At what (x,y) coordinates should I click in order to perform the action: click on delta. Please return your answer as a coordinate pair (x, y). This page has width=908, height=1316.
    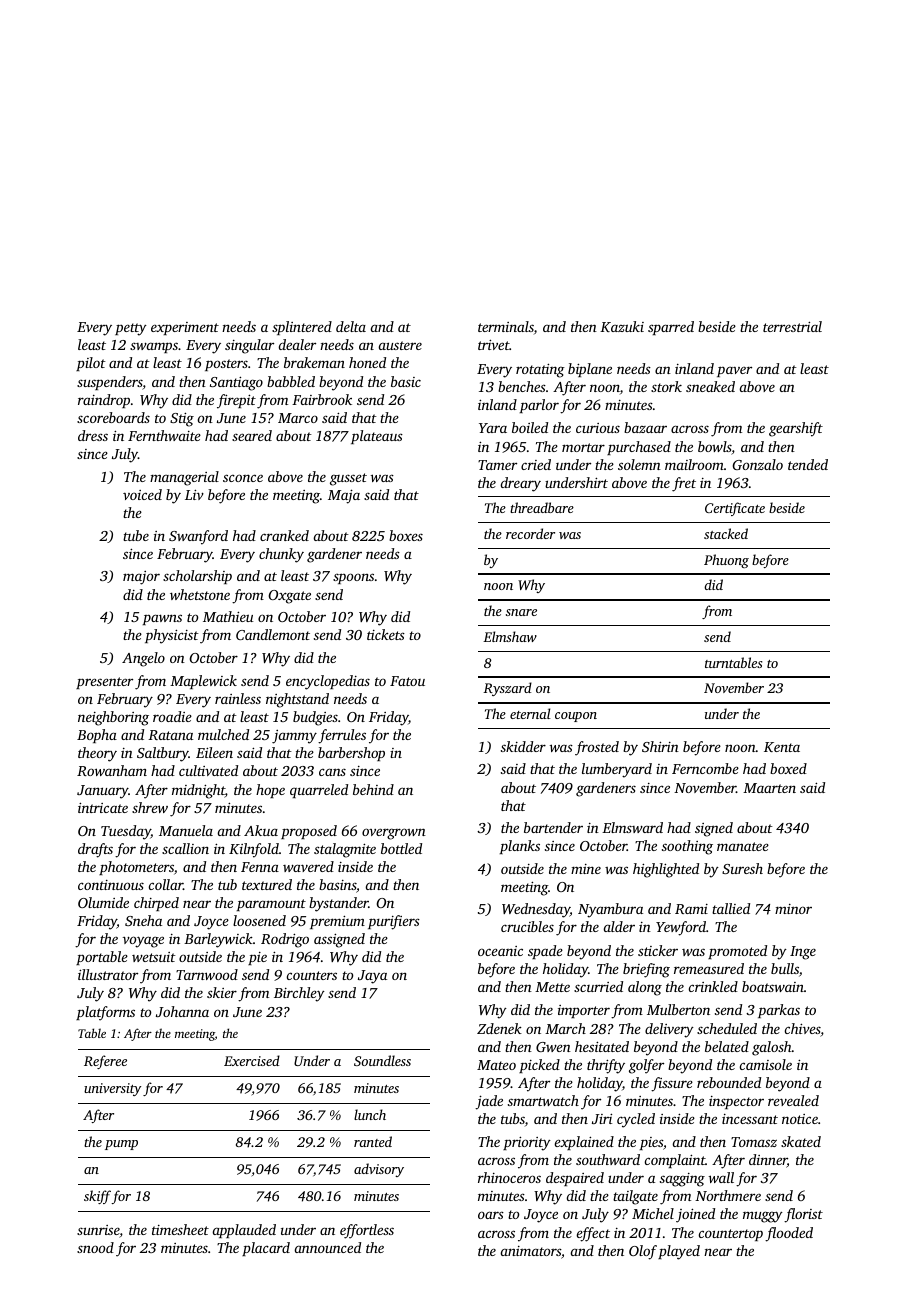
    Looking at the image, I should click on (351, 326).
